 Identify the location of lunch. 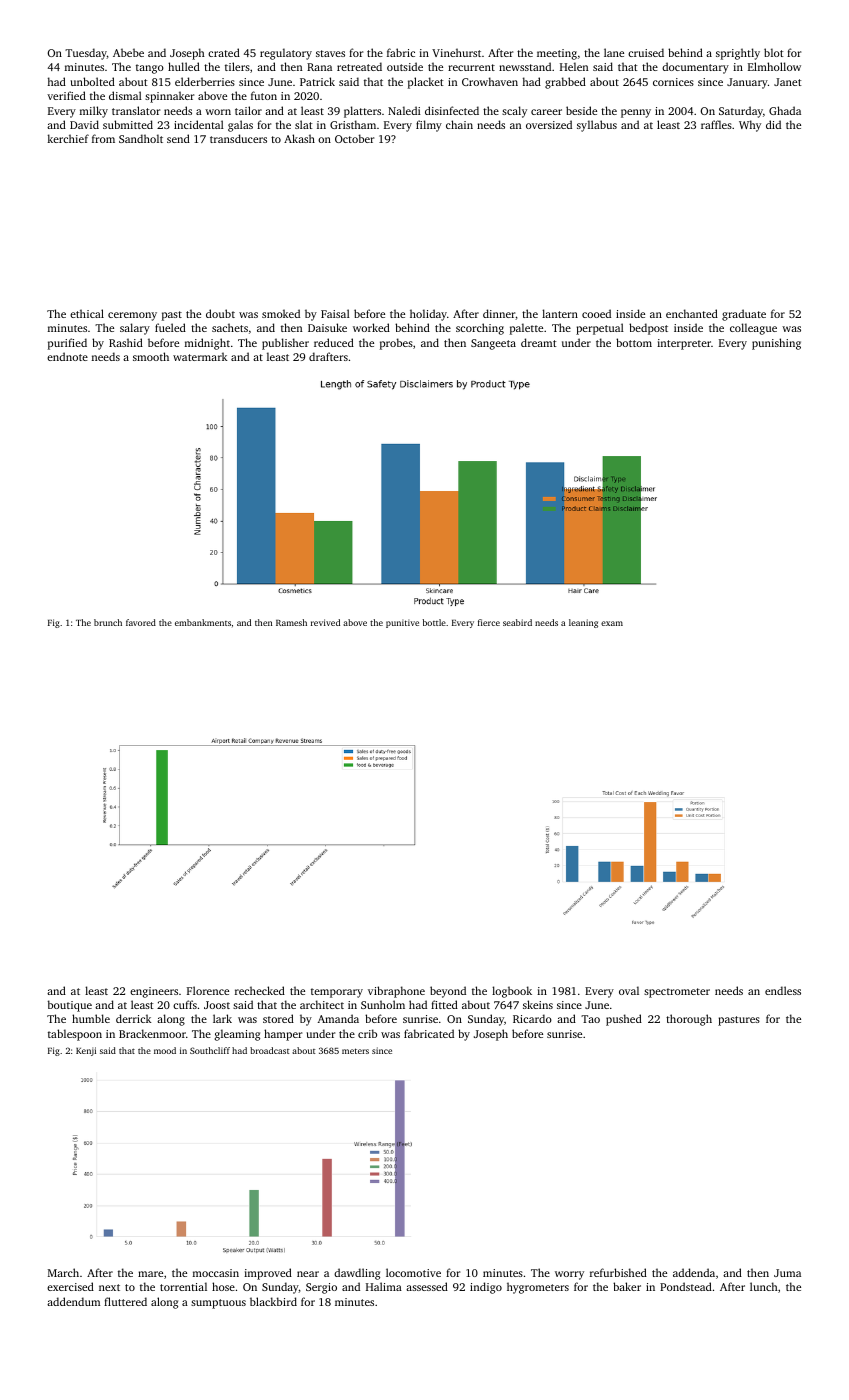
(764, 1286).
